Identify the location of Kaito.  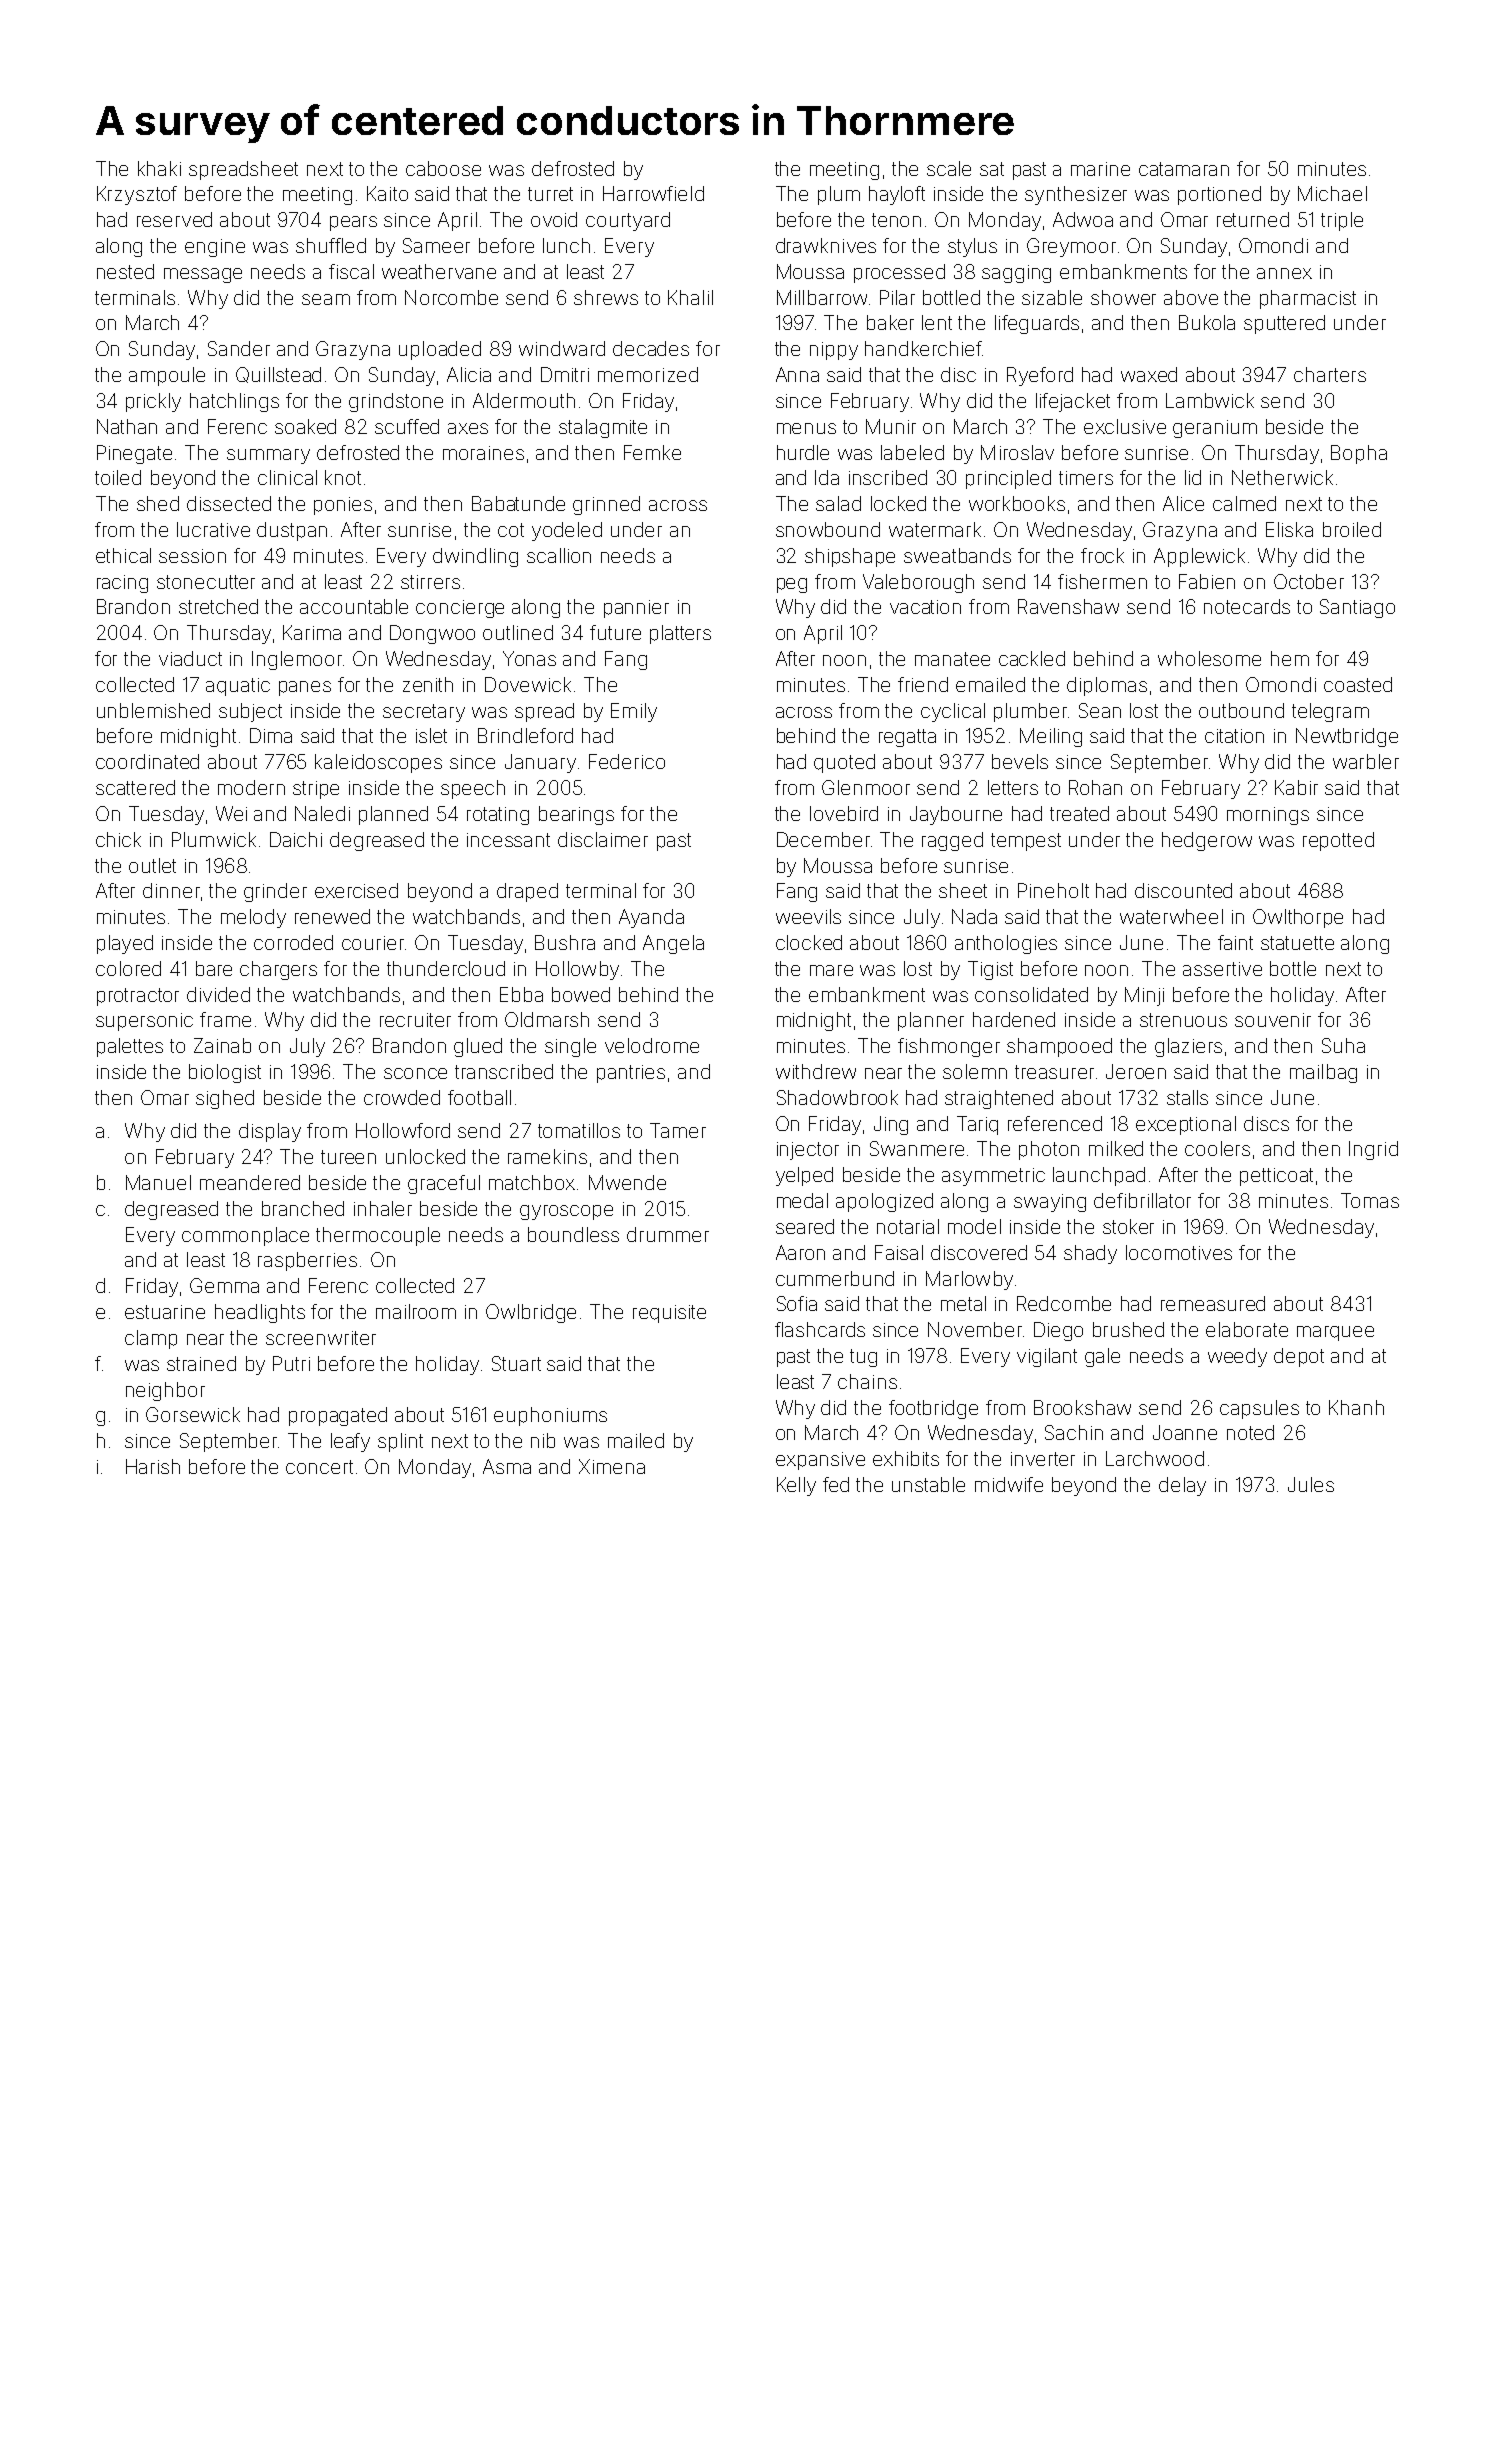
(387, 193).
